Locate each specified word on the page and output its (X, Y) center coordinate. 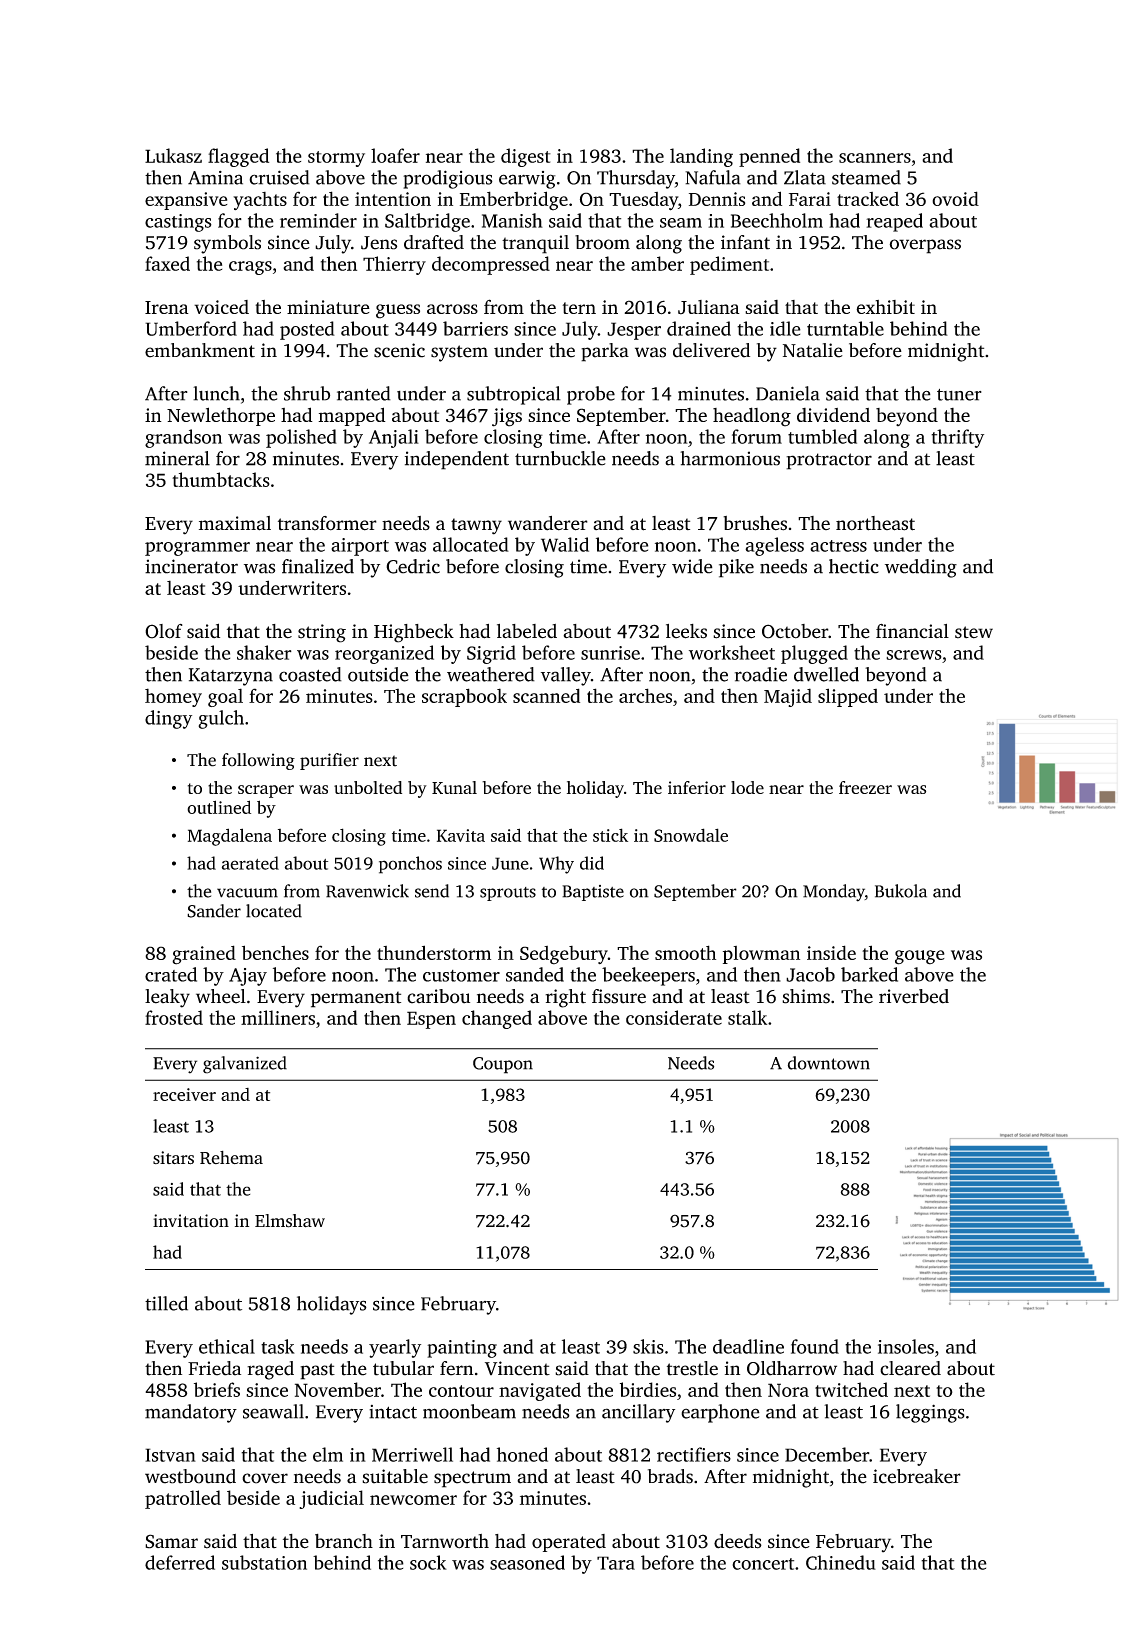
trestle (692, 1368)
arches (645, 695)
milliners (278, 1017)
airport (360, 547)
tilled (166, 1303)
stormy (336, 159)
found (815, 1346)
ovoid (955, 198)
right (565, 998)
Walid (565, 544)
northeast (875, 523)
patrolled (183, 1499)
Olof (164, 631)
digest (526, 157)
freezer (865, 787)
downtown (829, 1063)
